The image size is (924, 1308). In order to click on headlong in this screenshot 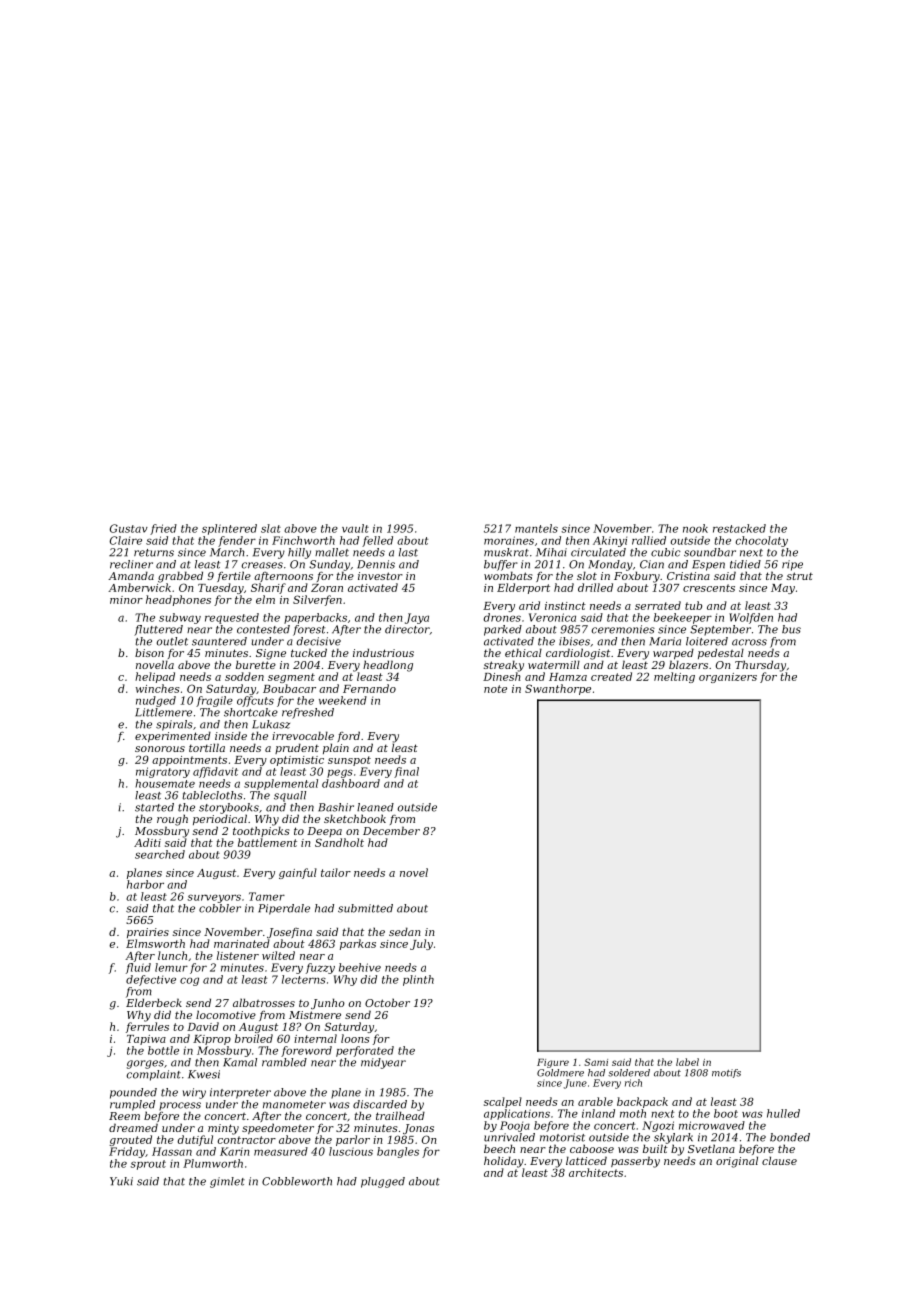, I will do `click(388, 666)`.
